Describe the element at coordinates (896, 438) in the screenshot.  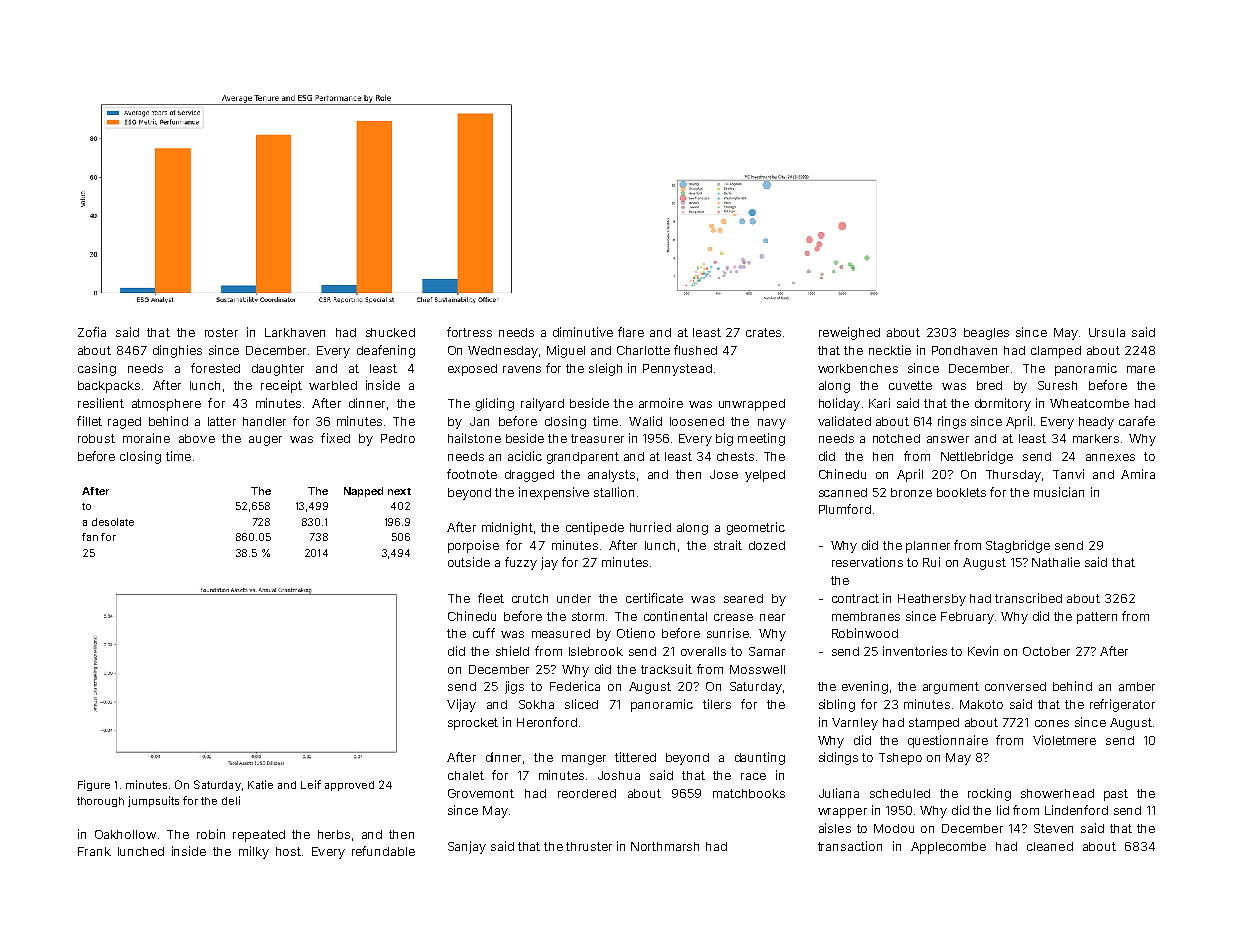
I see `notched` at that location.
